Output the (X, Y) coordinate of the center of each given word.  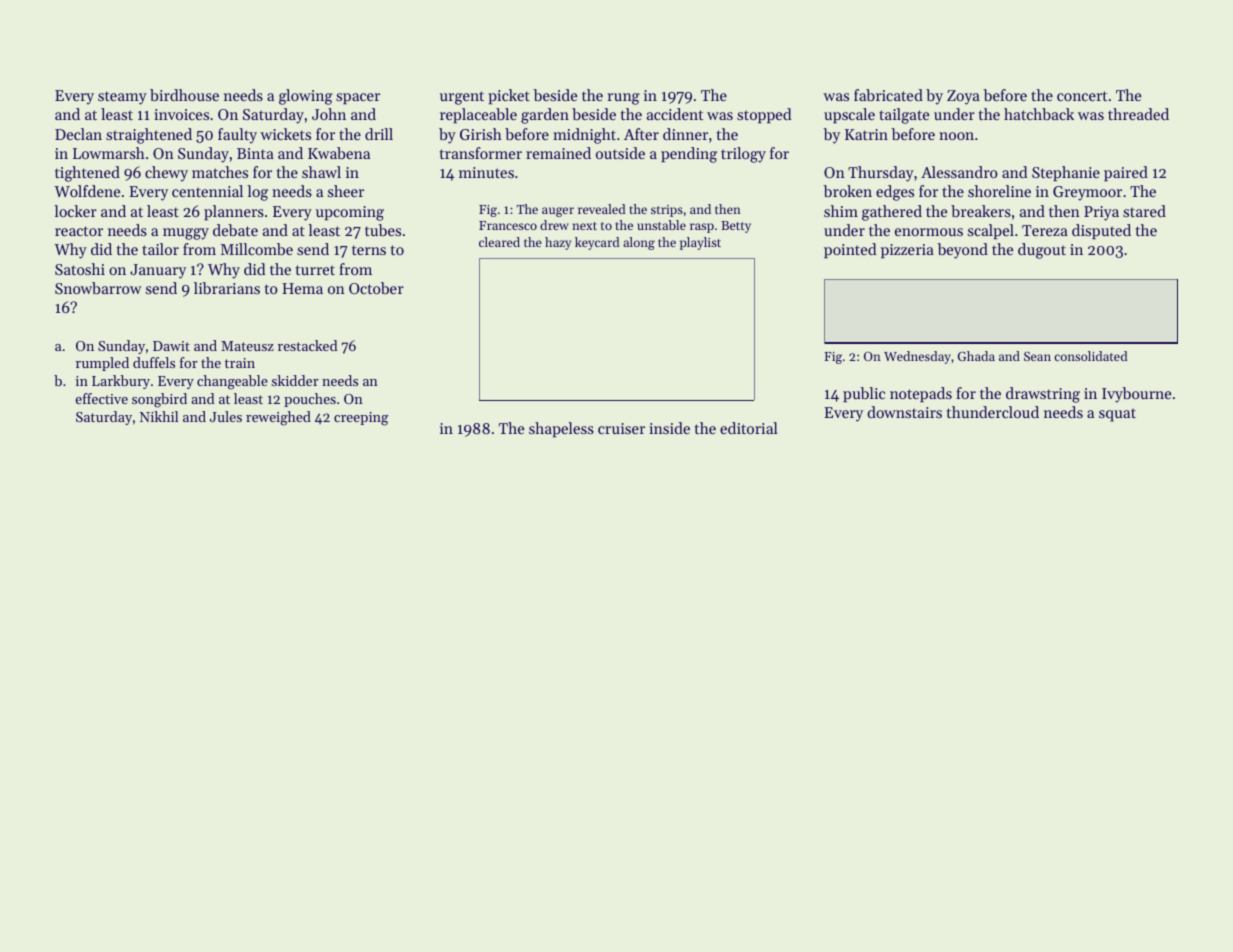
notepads (921, 394)
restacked (307, 345)
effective (102, 398)
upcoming (350, 213)
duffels (154, 362)
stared (1144, 211)
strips (667, 211)
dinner (685, 134)
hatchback (1039, 114)
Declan (78, 134)
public (864, 394)
